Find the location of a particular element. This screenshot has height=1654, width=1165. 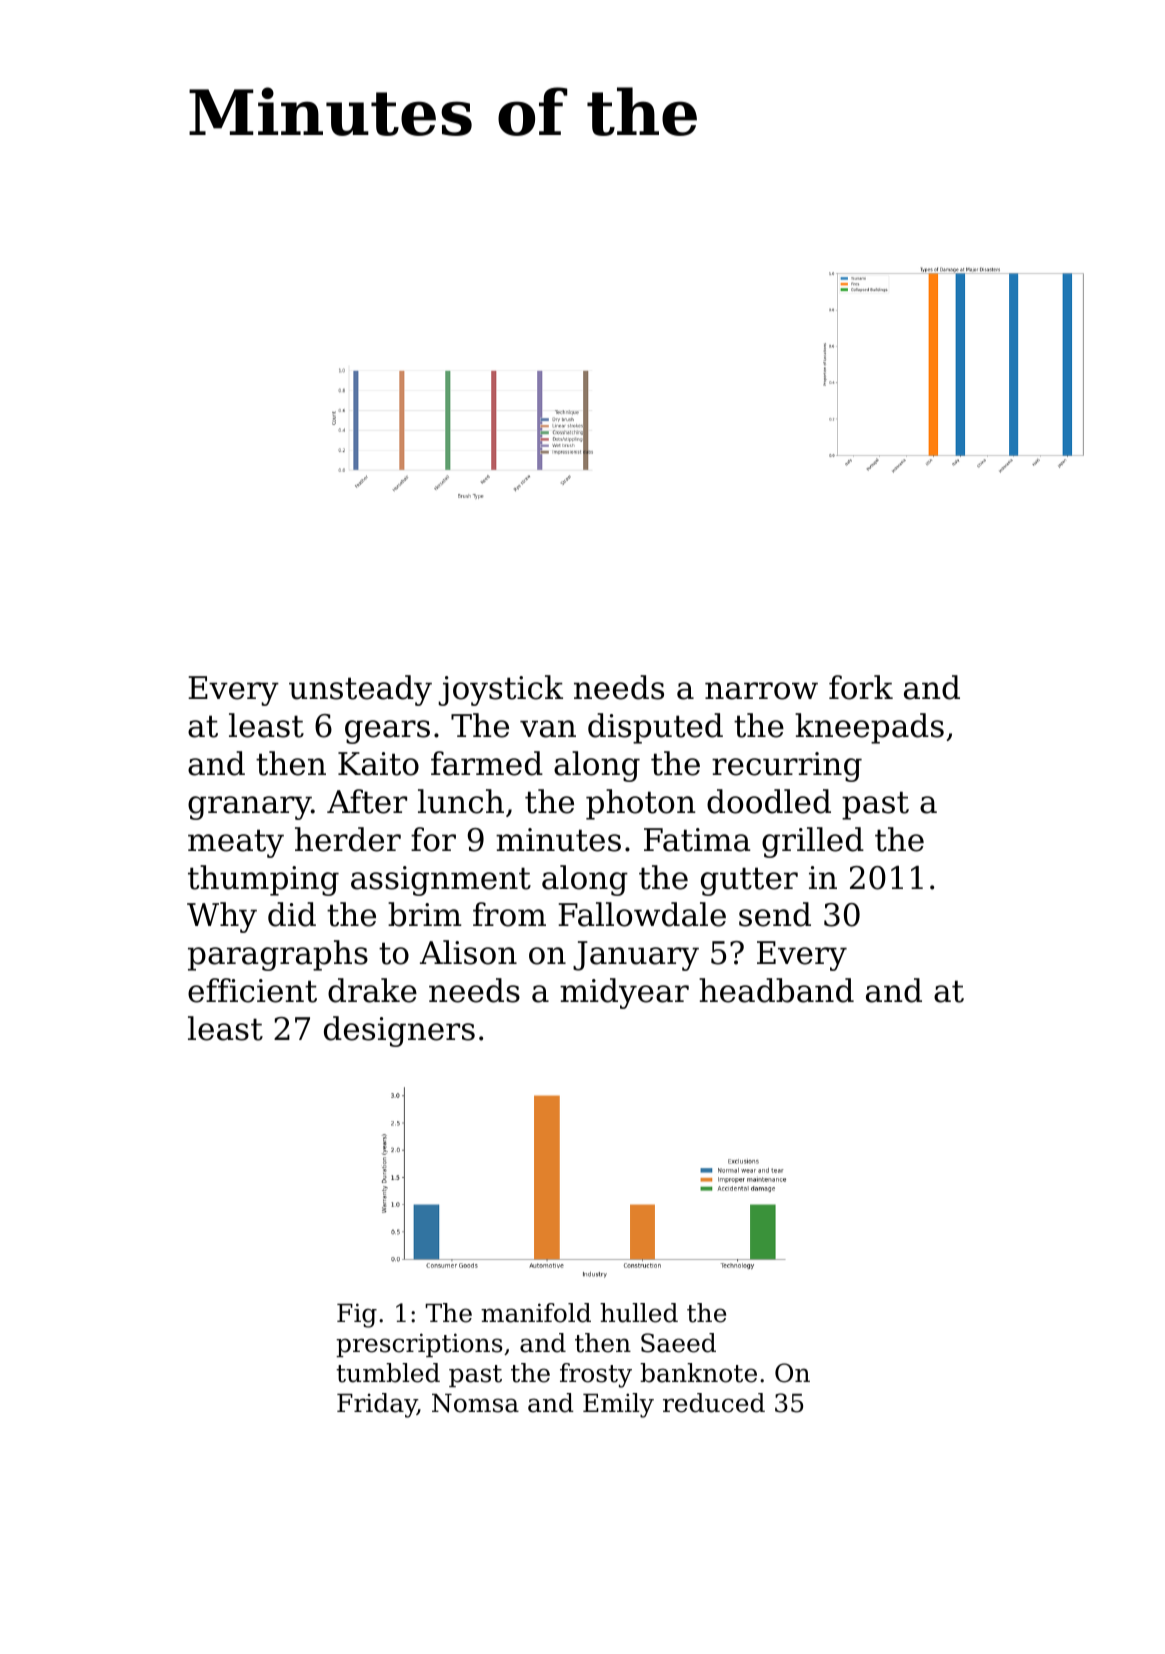

frosty is located at coordinates (596, 1375).
